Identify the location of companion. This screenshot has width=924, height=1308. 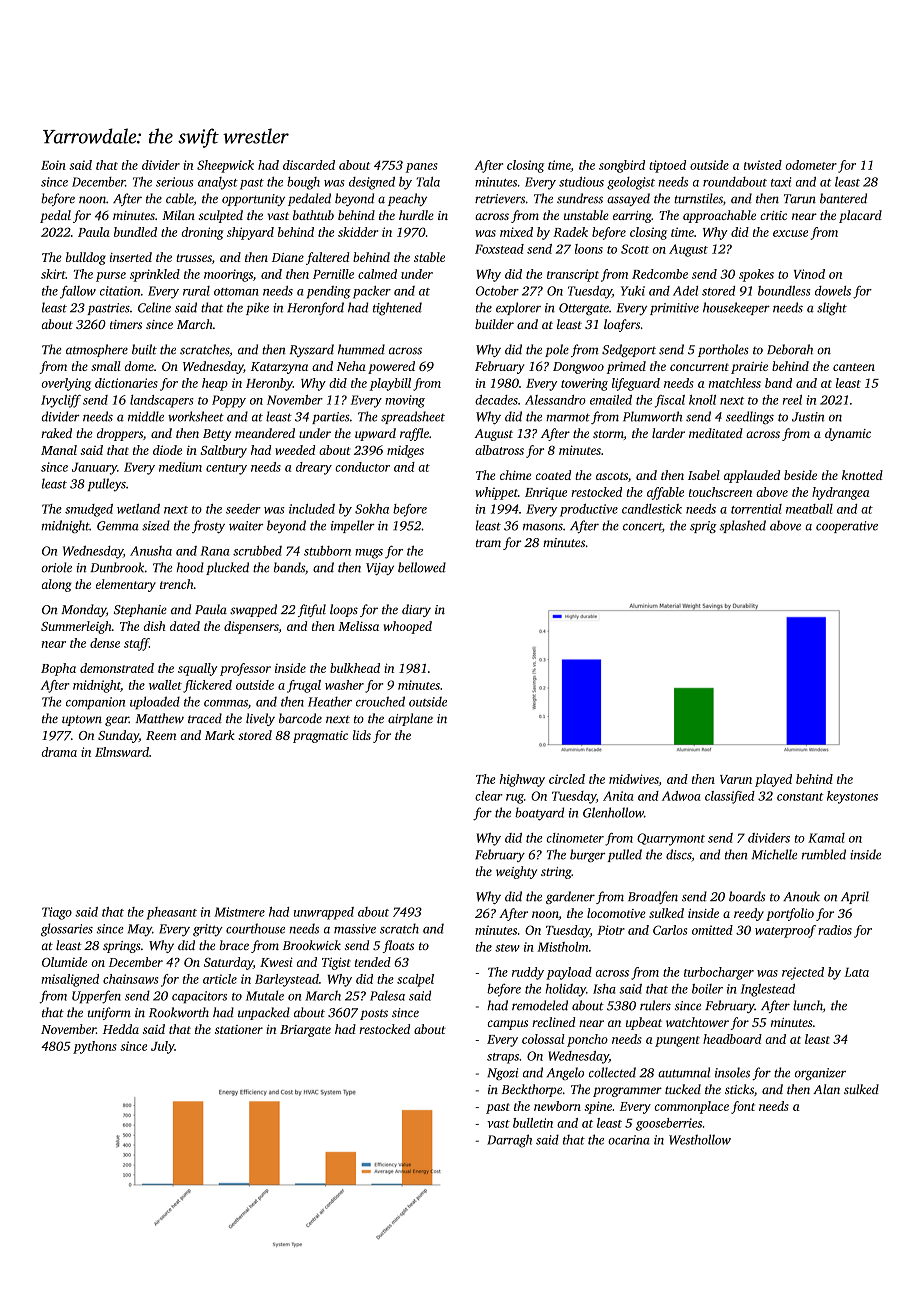
(95, 703).
